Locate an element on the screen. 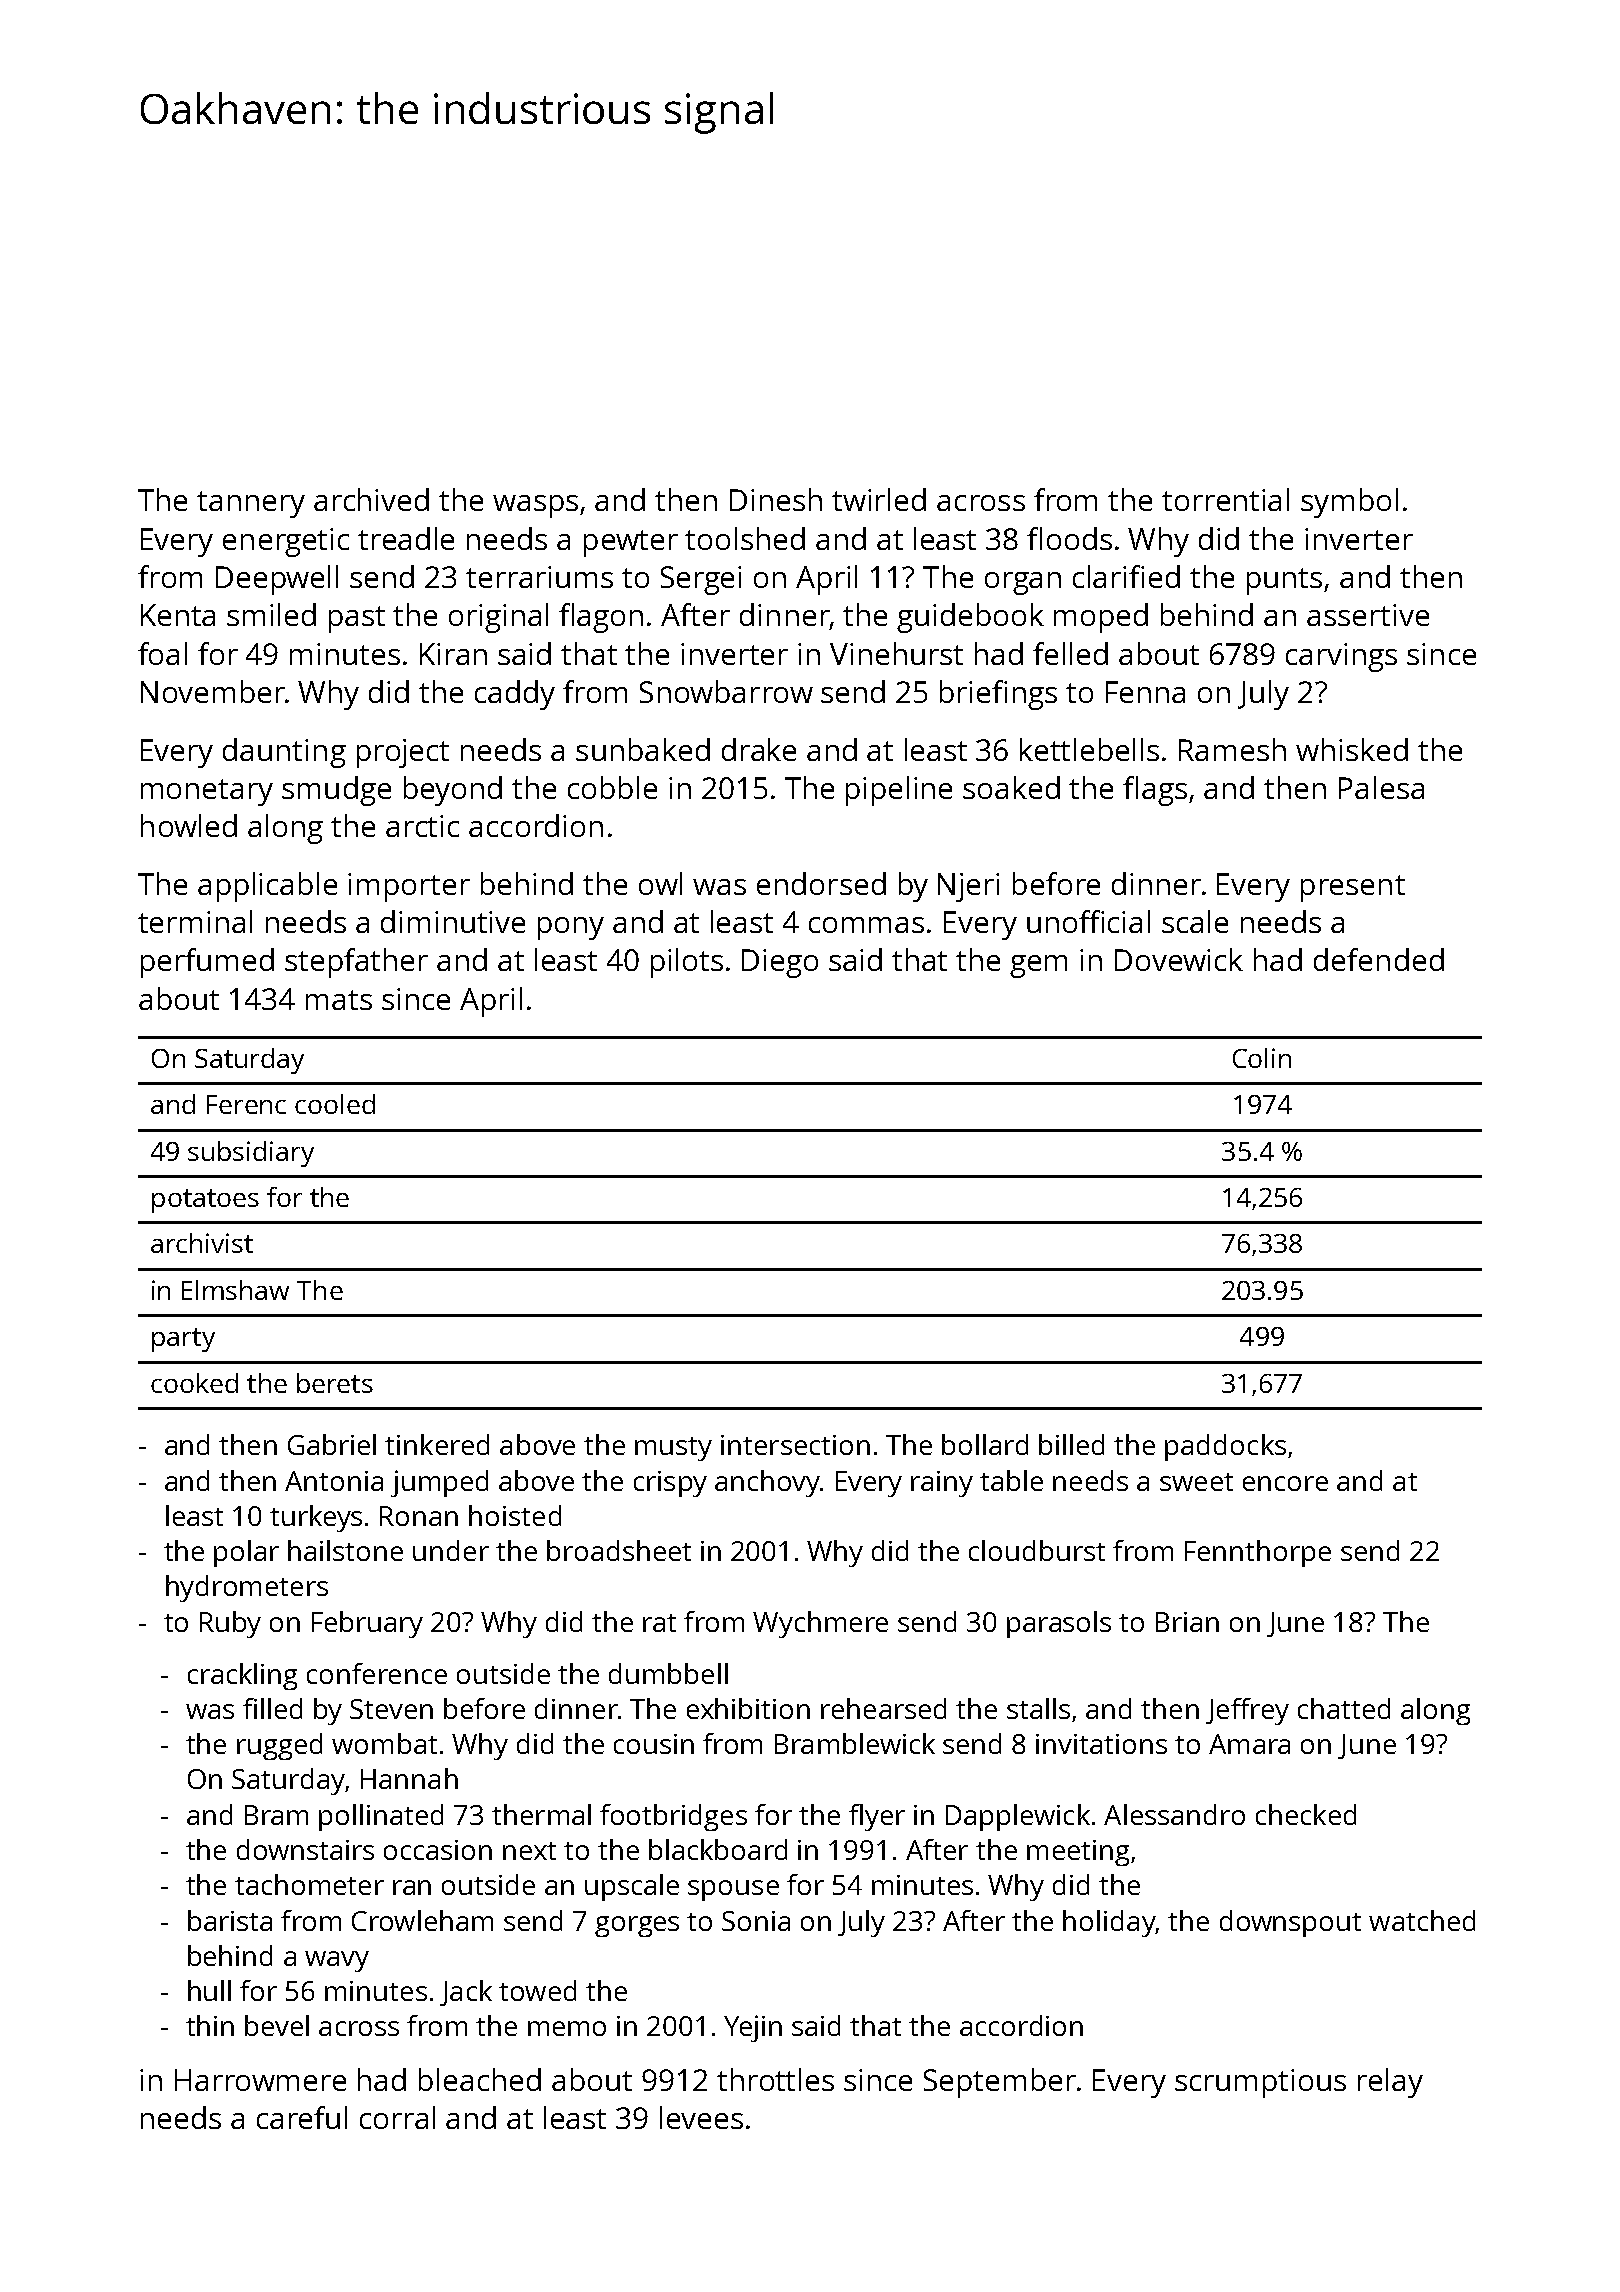 The image size is (1620, 2292). bollard is located at coordinates (985, 1444).
